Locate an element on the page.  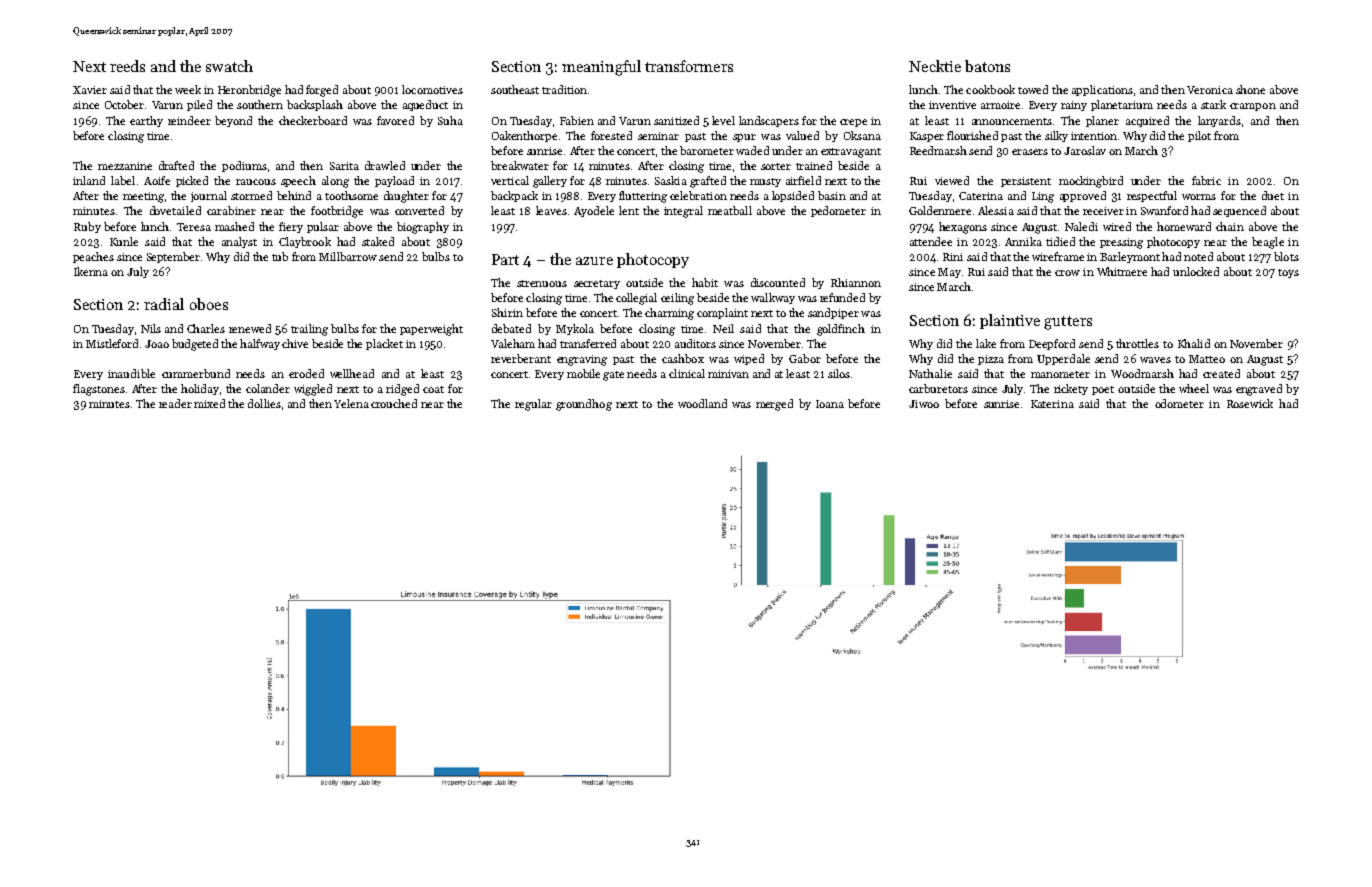
checkerboard is located at coordinates (313, 120).
